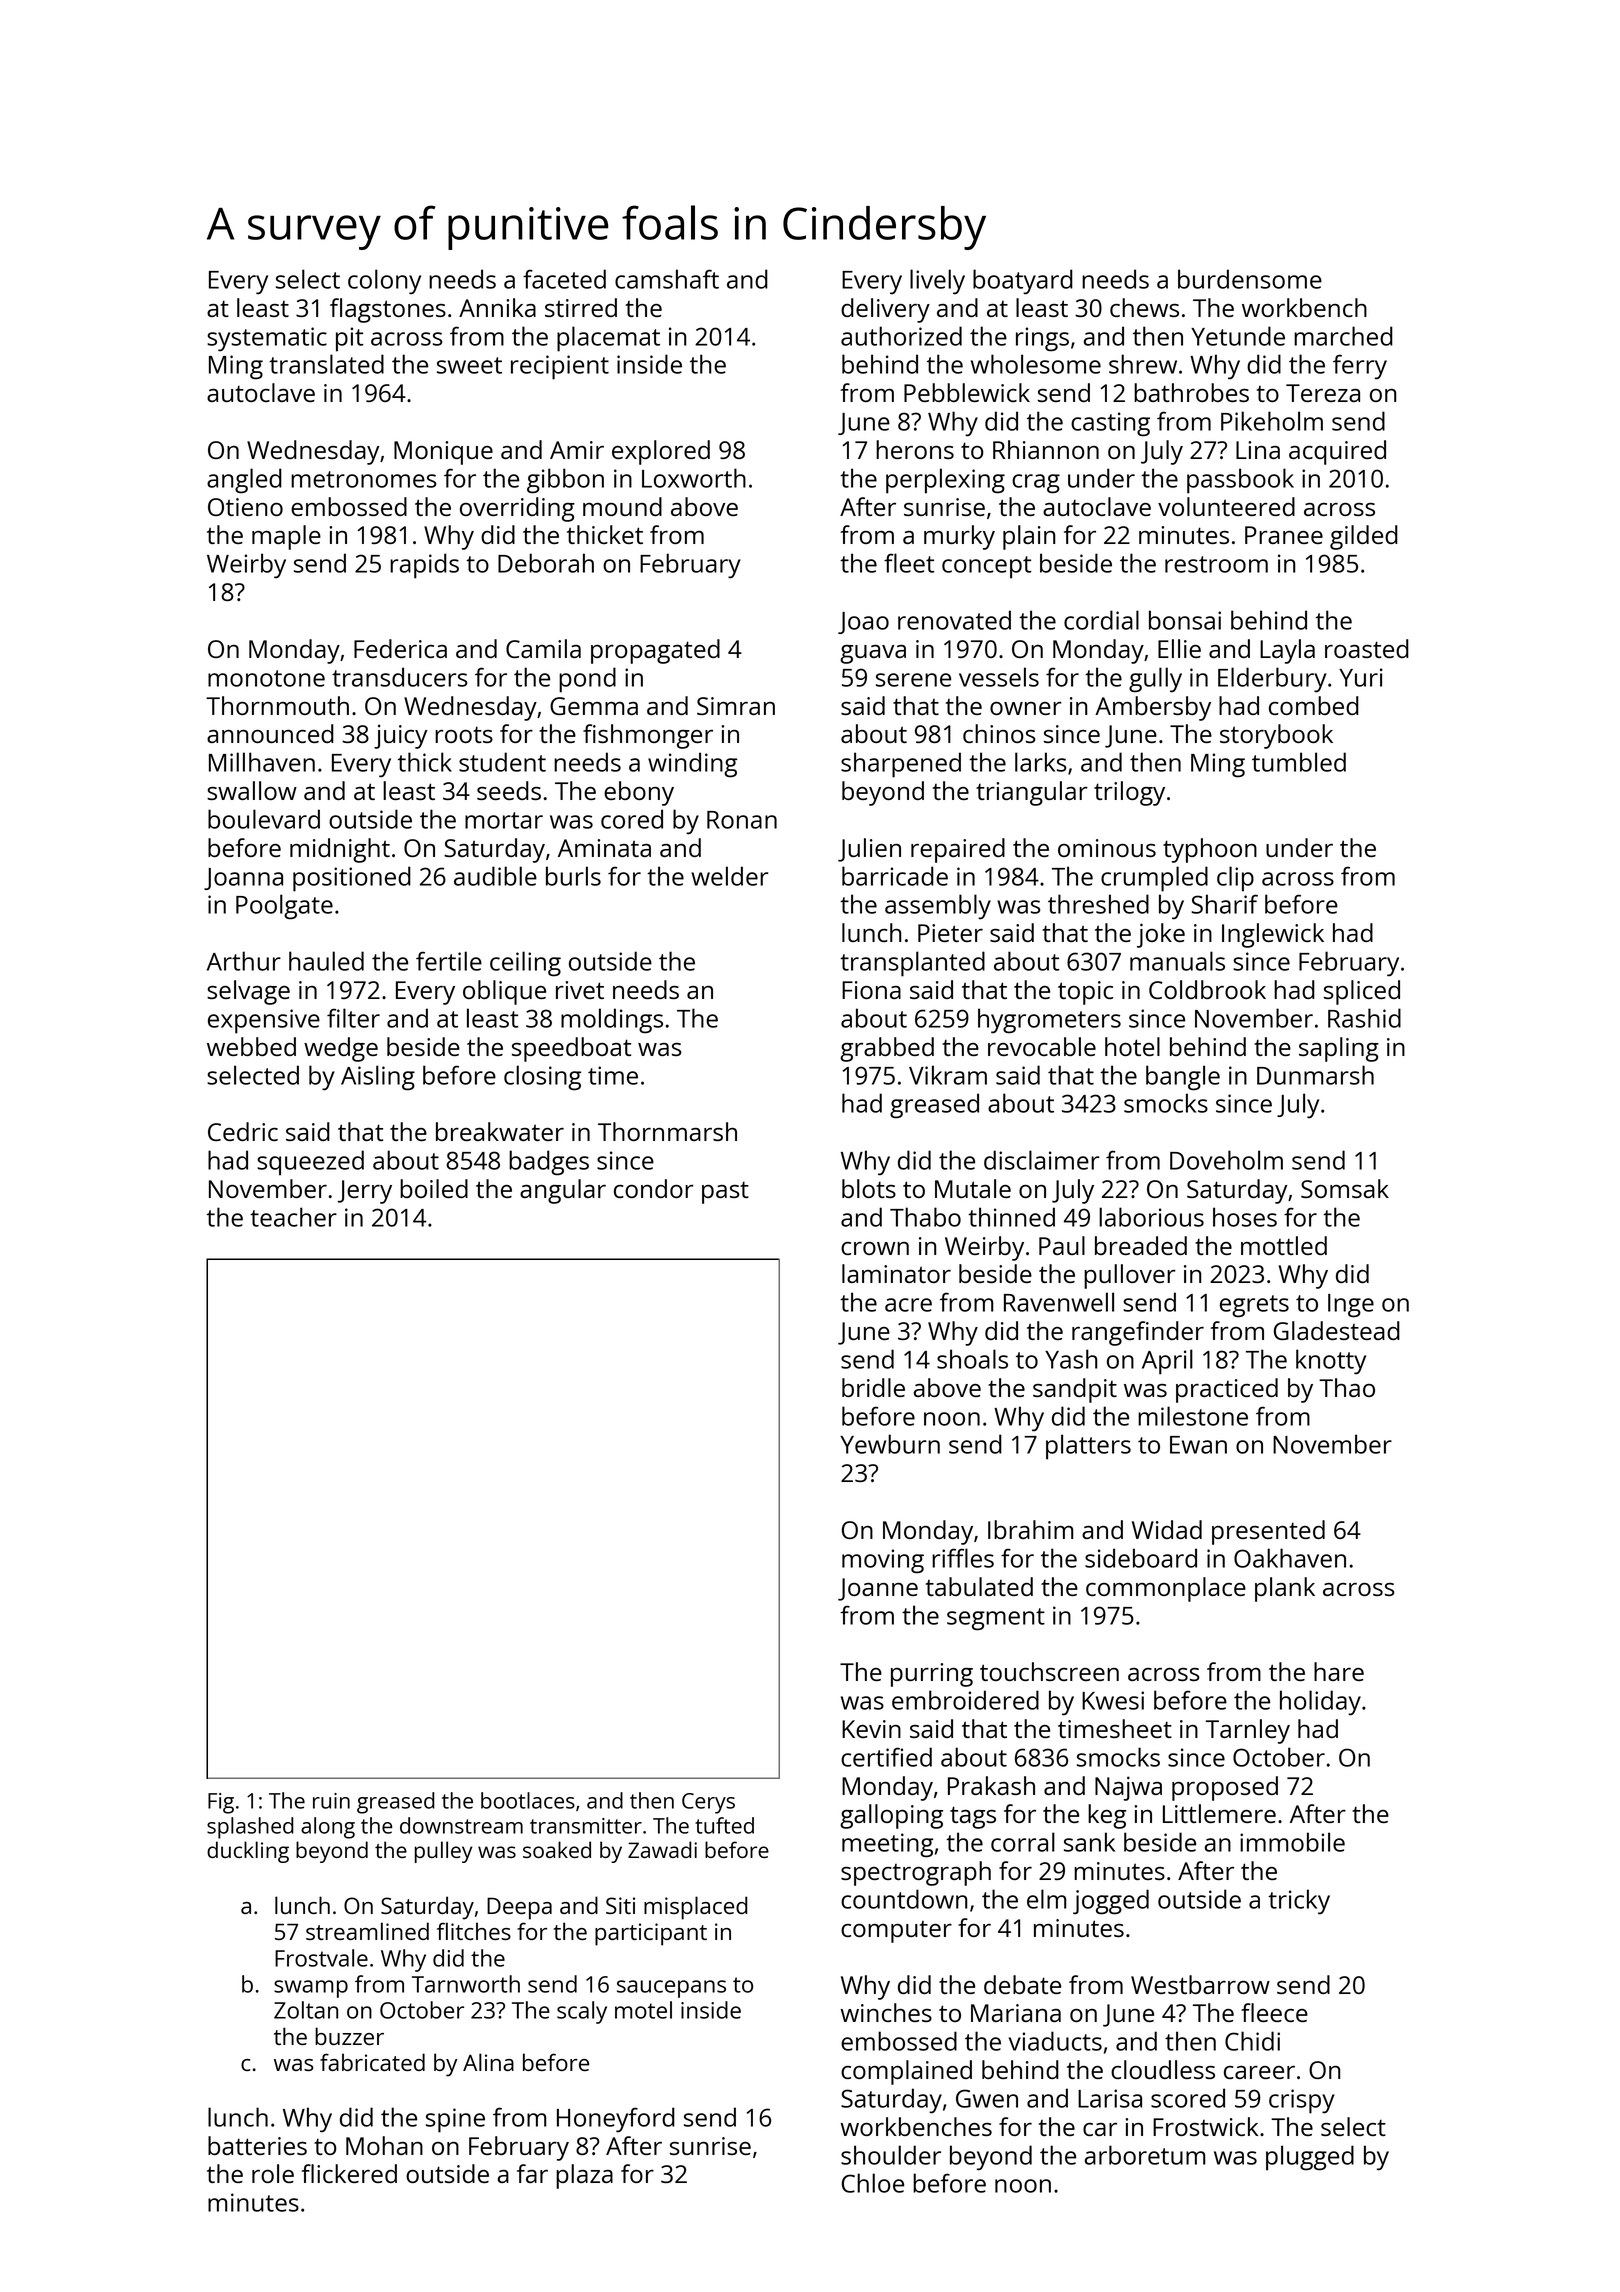 The image size is (1620, 2292). What do you see at coordinates (725, 1192) in the screenshot?
I see `past` at bounding box center [725, 1192].
